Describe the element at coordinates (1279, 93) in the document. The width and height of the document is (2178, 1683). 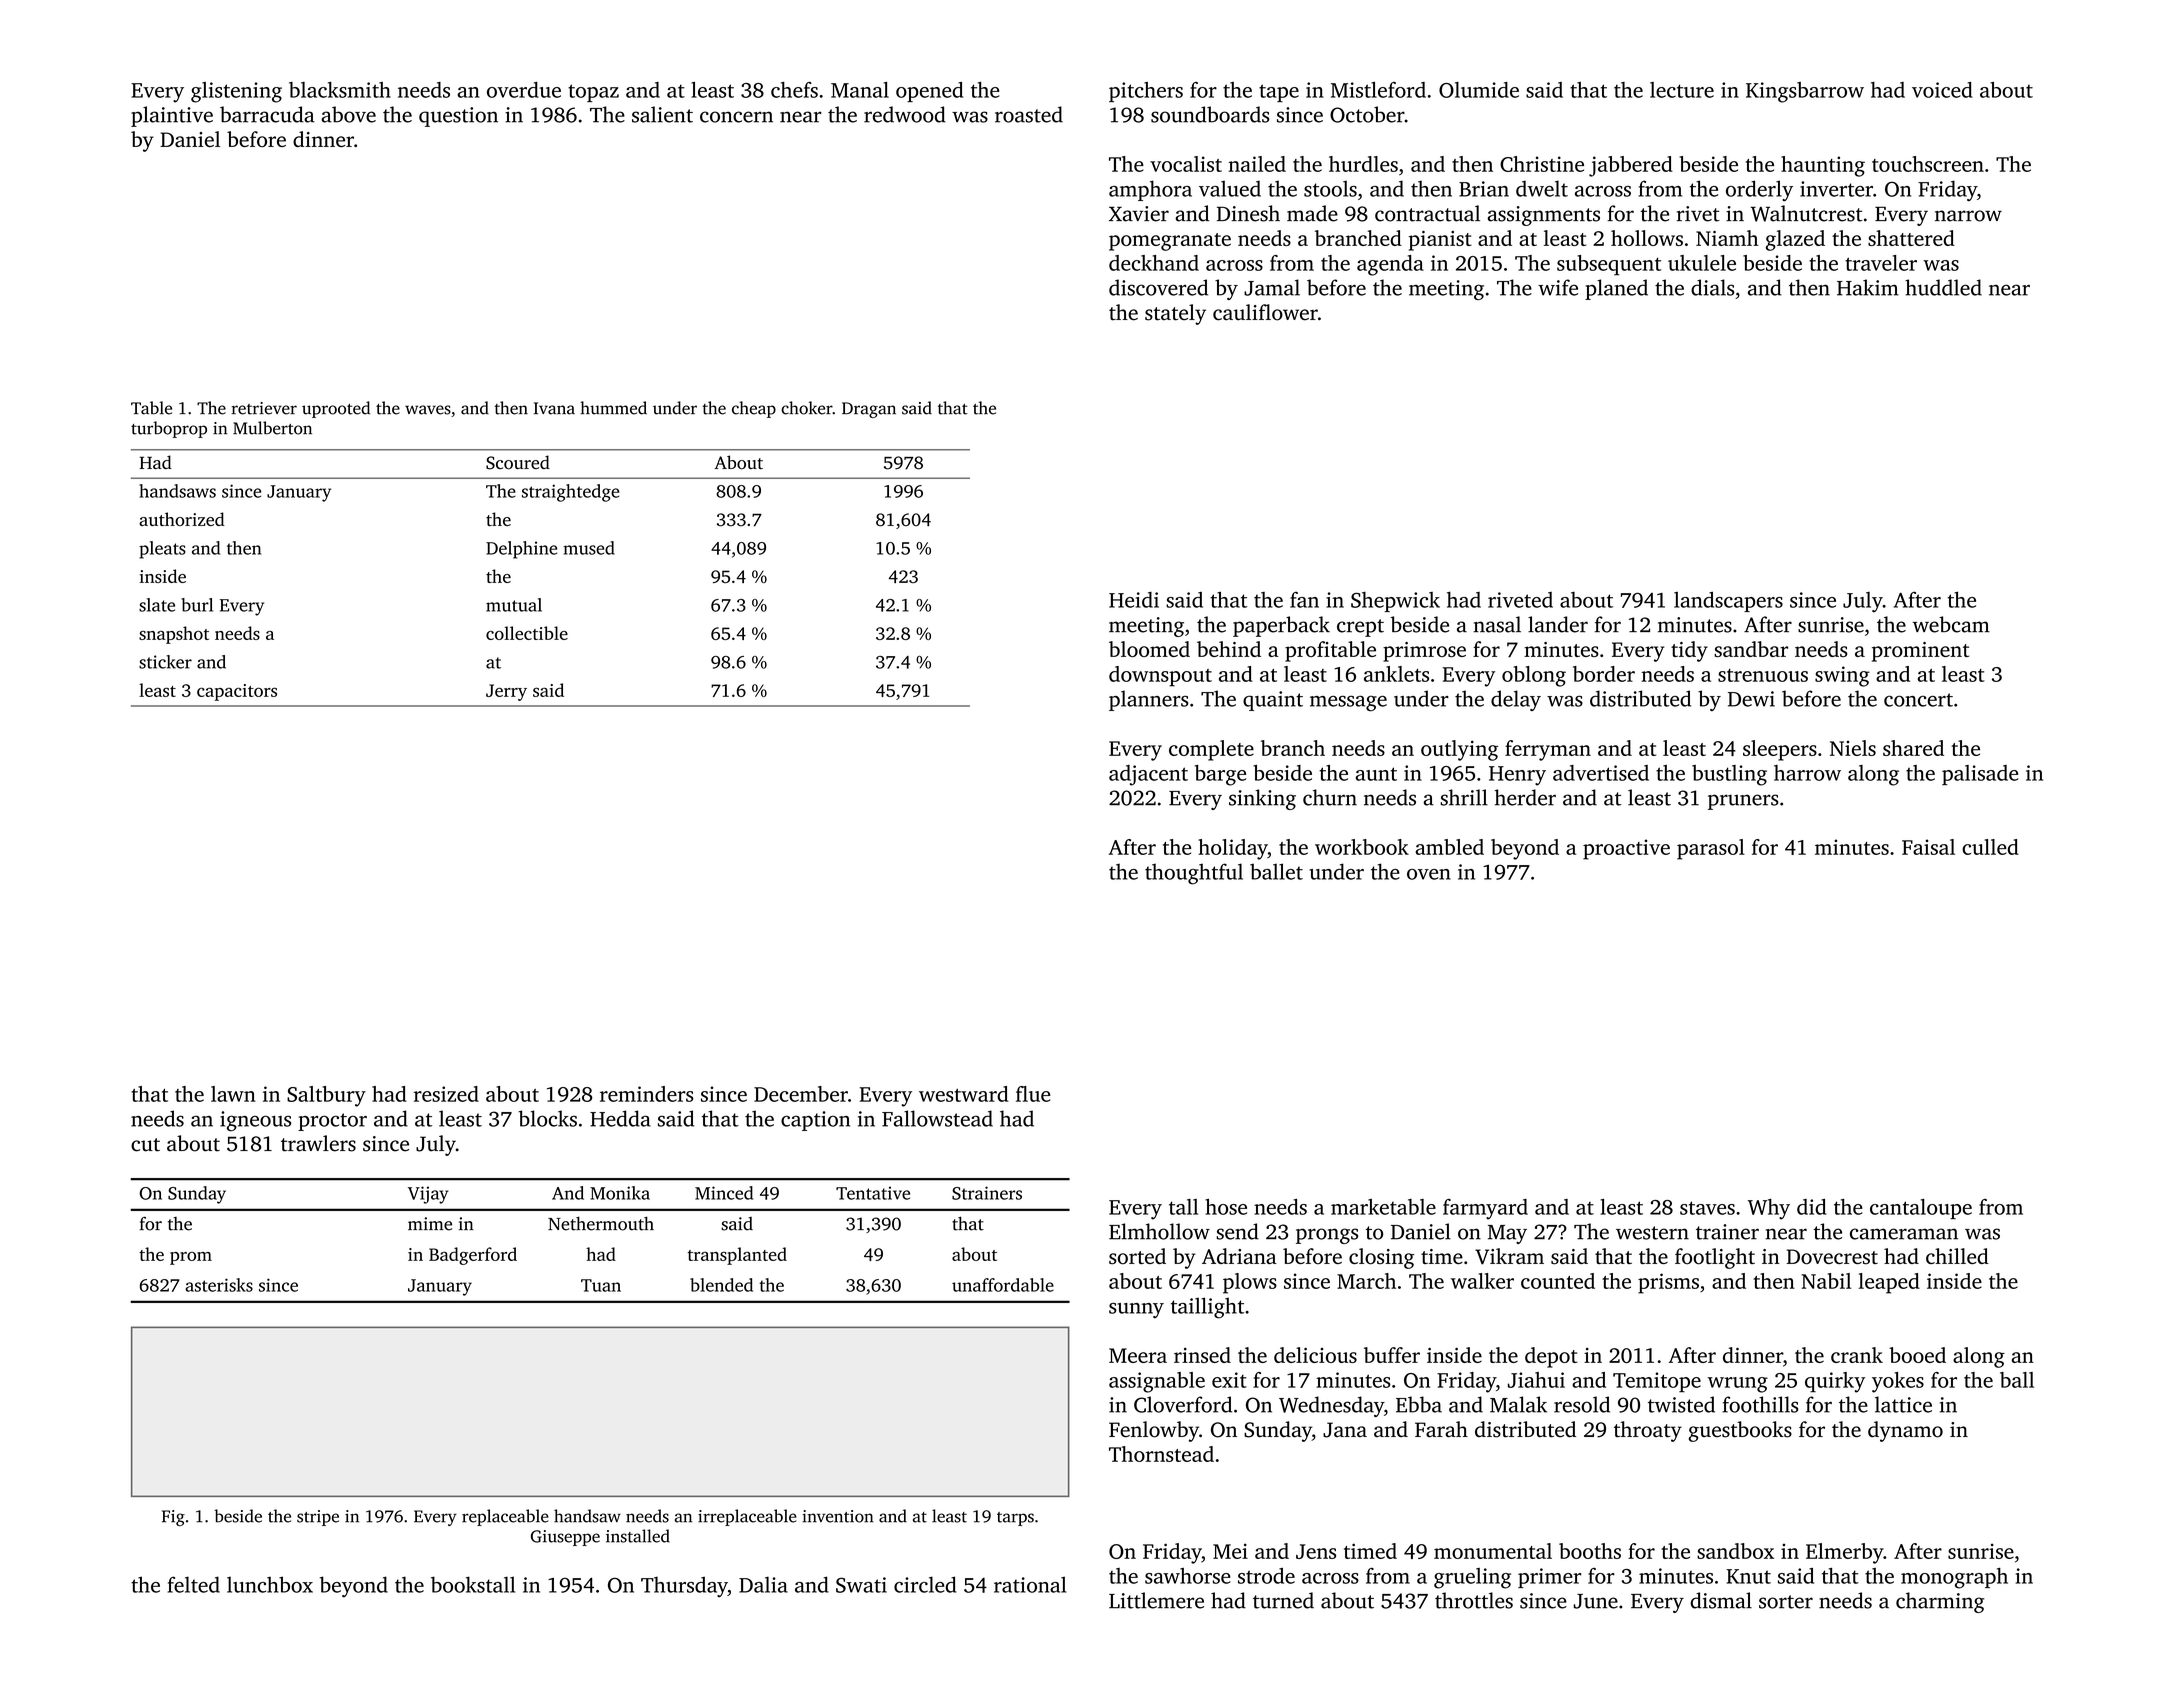
I see `tape` at that location.
